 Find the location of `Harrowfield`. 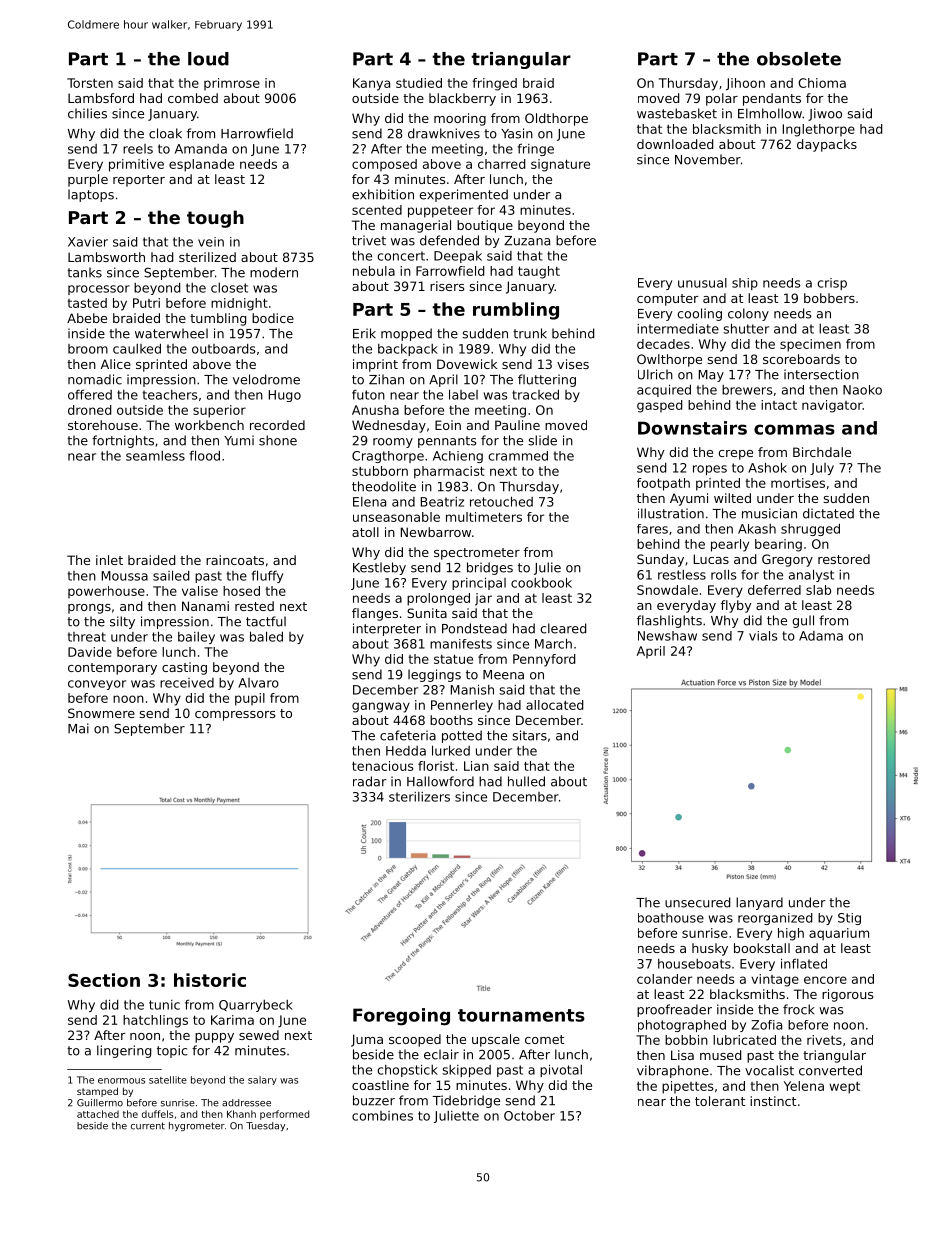

Harrowfield is located at coordinates (257, 133).
